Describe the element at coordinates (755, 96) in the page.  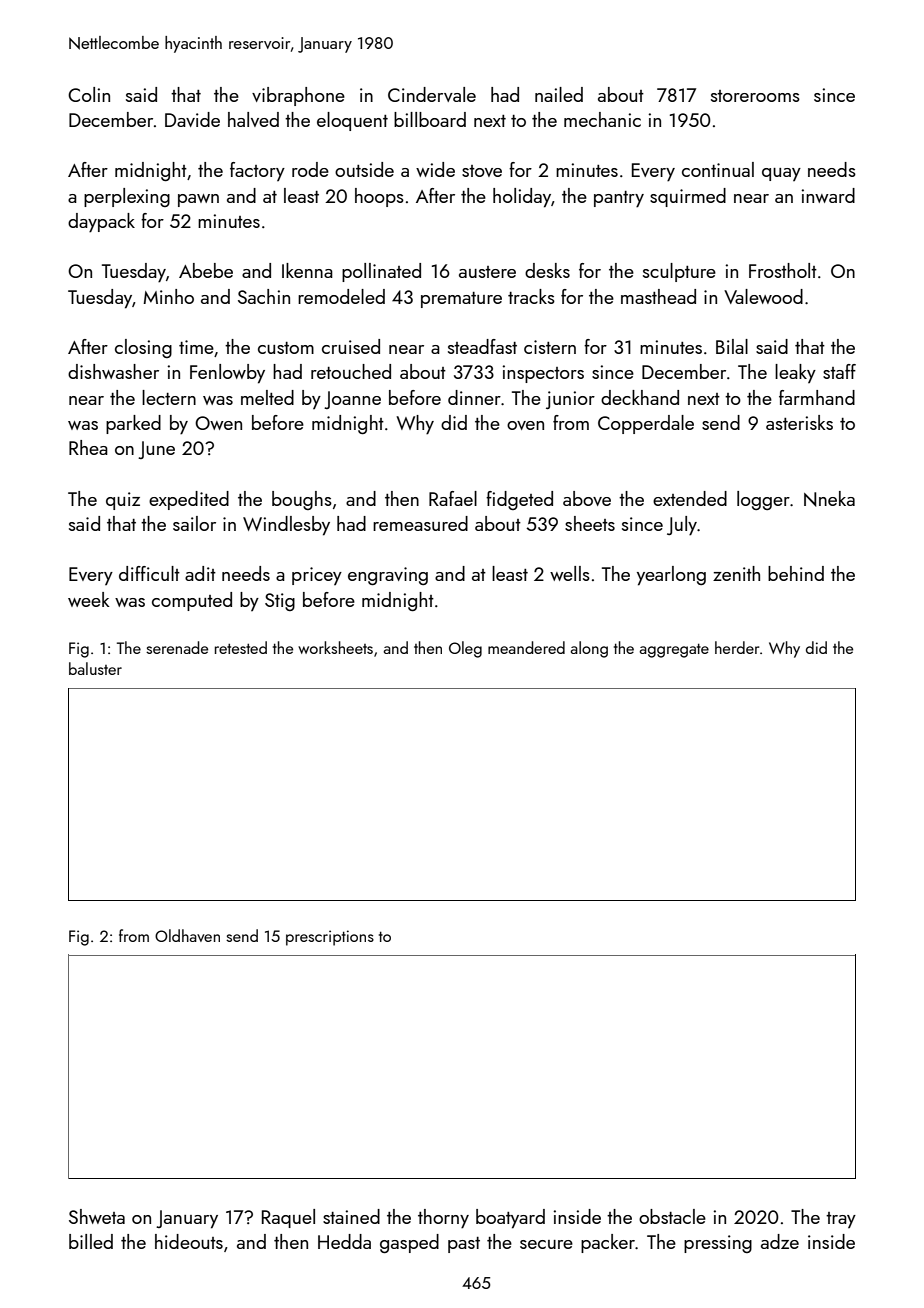
I see `storerooms` at that location.
